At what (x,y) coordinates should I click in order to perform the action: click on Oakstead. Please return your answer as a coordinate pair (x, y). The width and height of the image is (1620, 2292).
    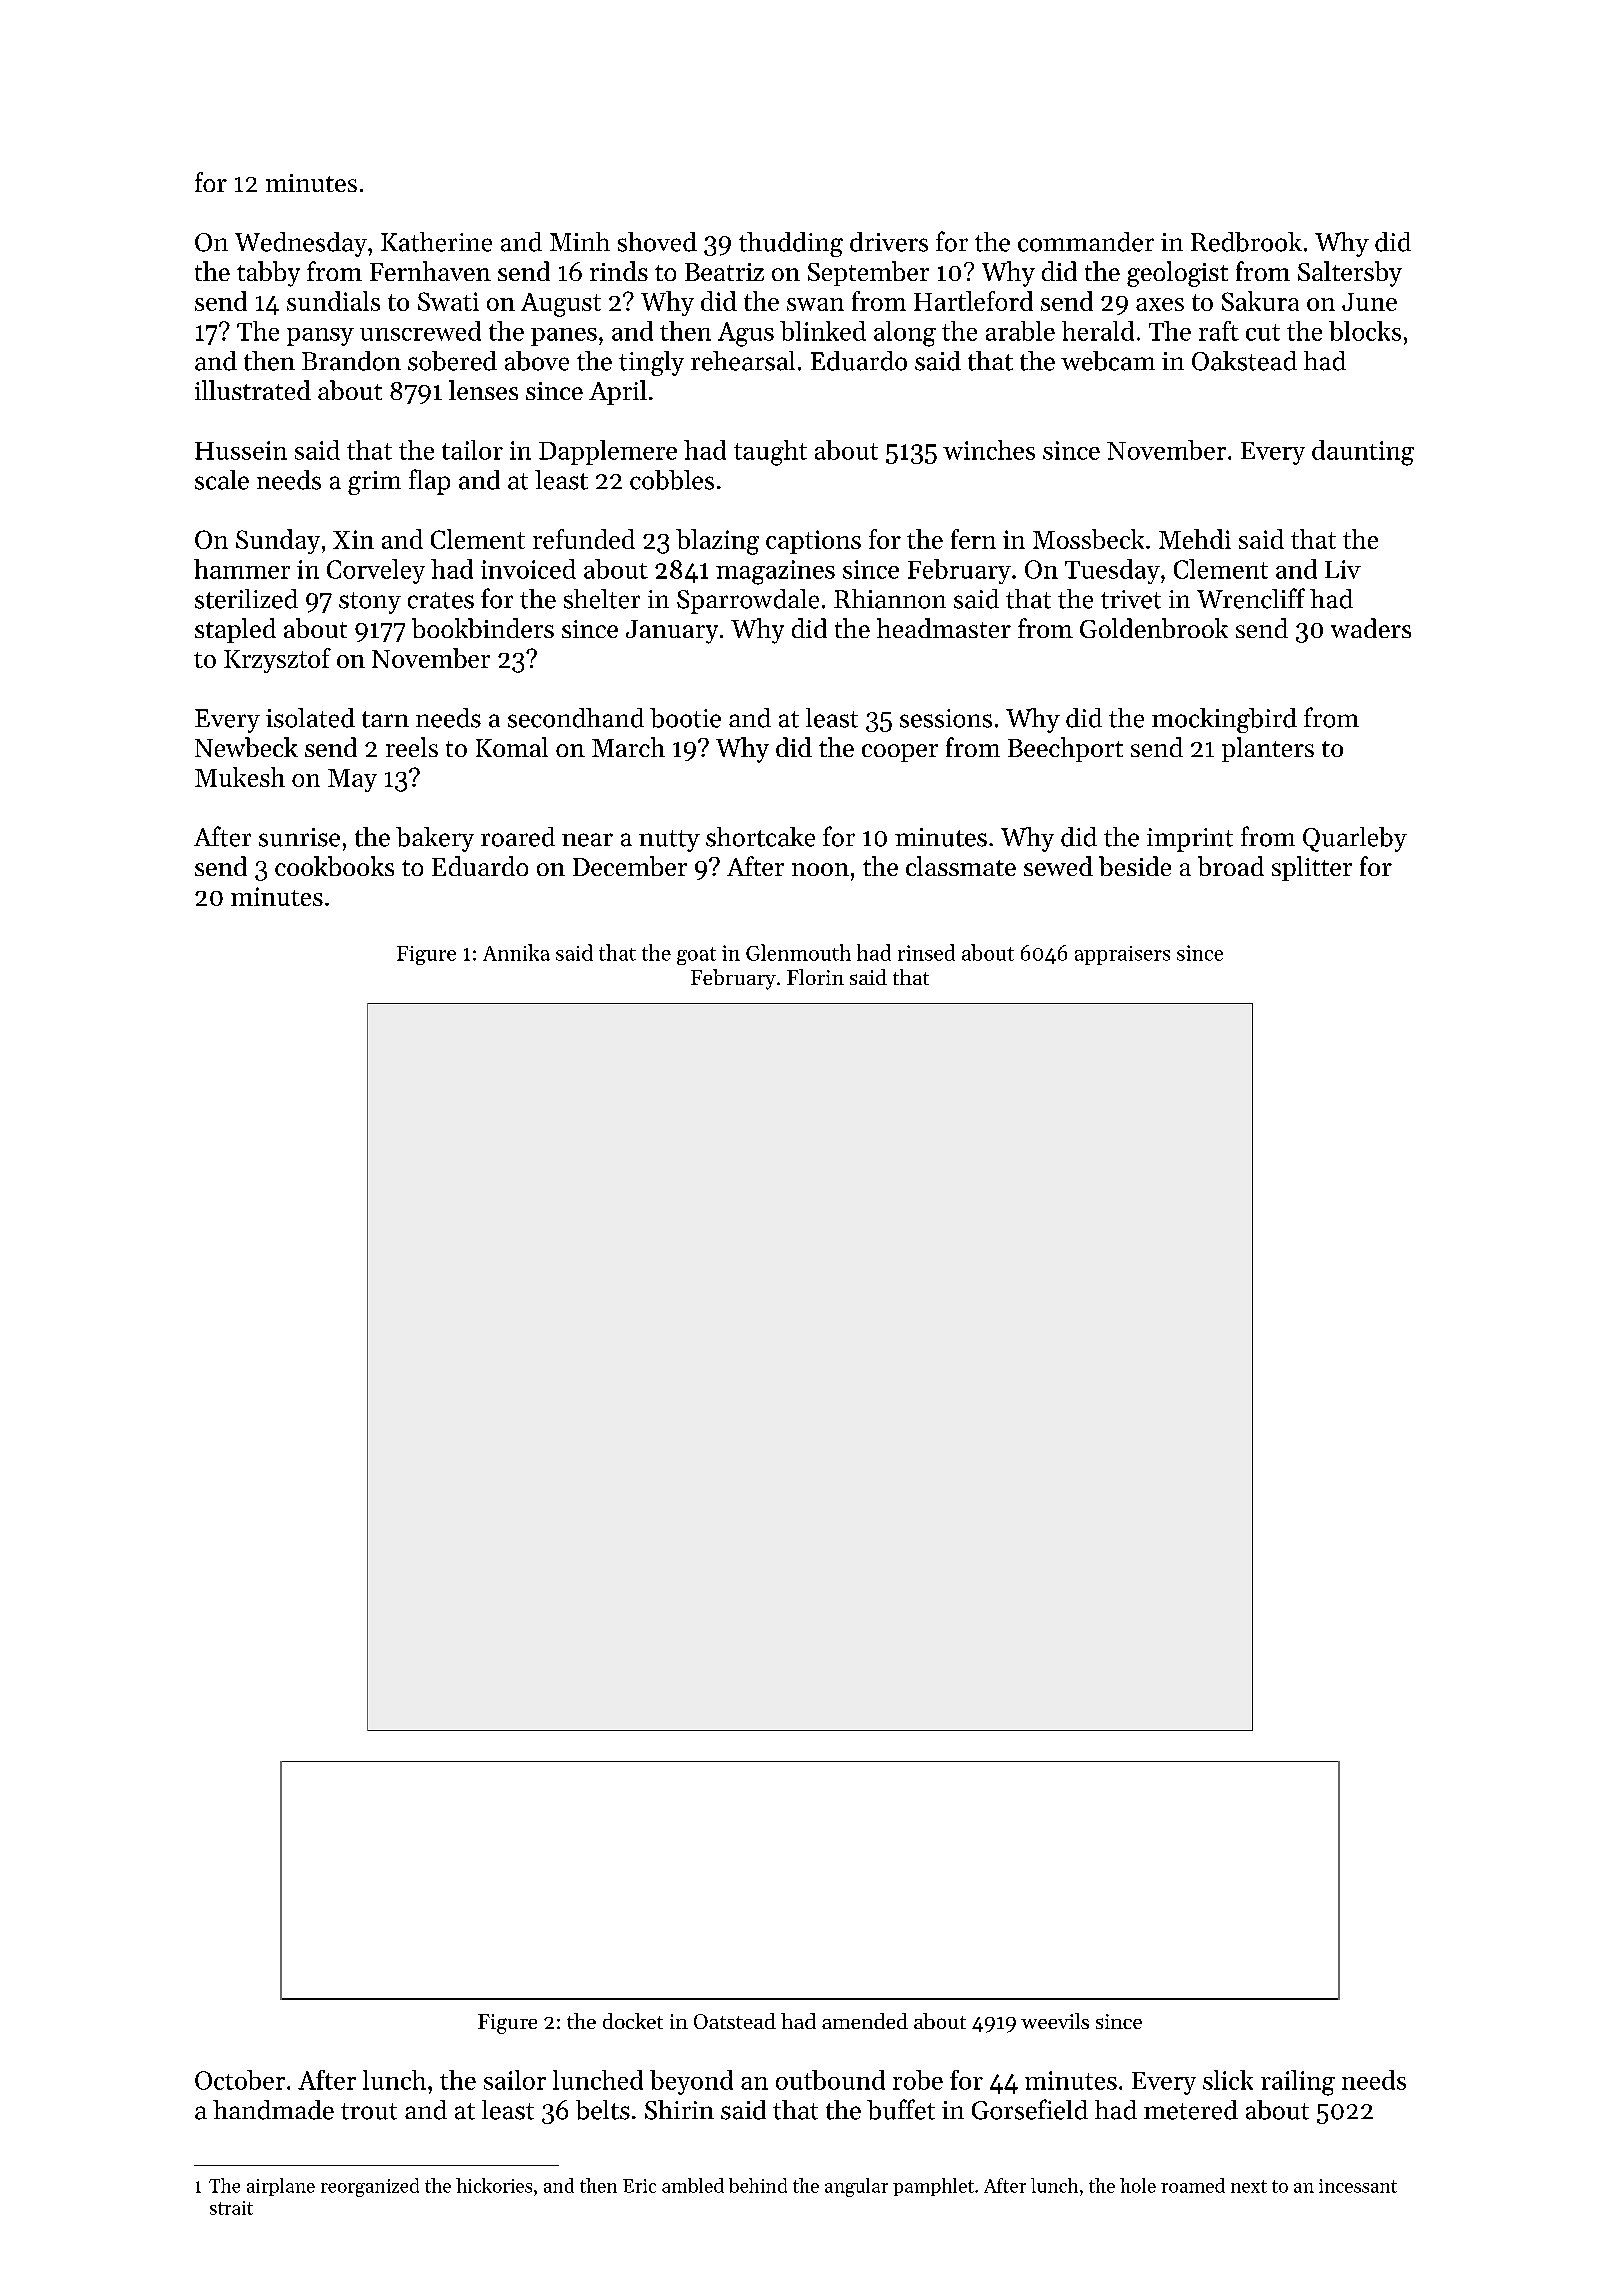
    Looking at the image, I should click on (1244, 361).
